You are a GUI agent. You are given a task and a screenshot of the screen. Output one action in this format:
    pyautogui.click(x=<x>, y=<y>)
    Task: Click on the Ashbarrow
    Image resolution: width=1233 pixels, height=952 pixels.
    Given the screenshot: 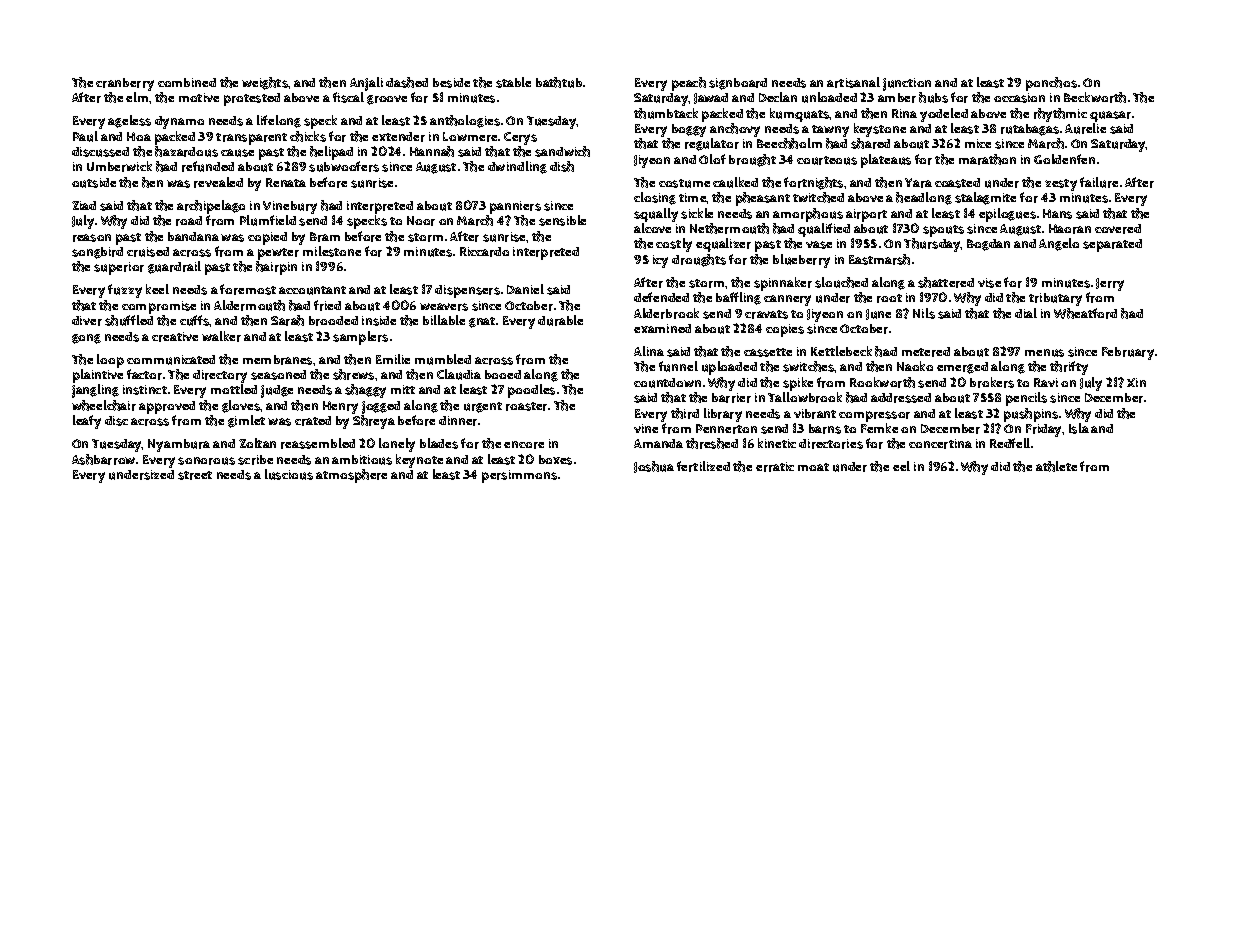 What is the action you would take?
    pyautogui.click(x=103, y=459)
